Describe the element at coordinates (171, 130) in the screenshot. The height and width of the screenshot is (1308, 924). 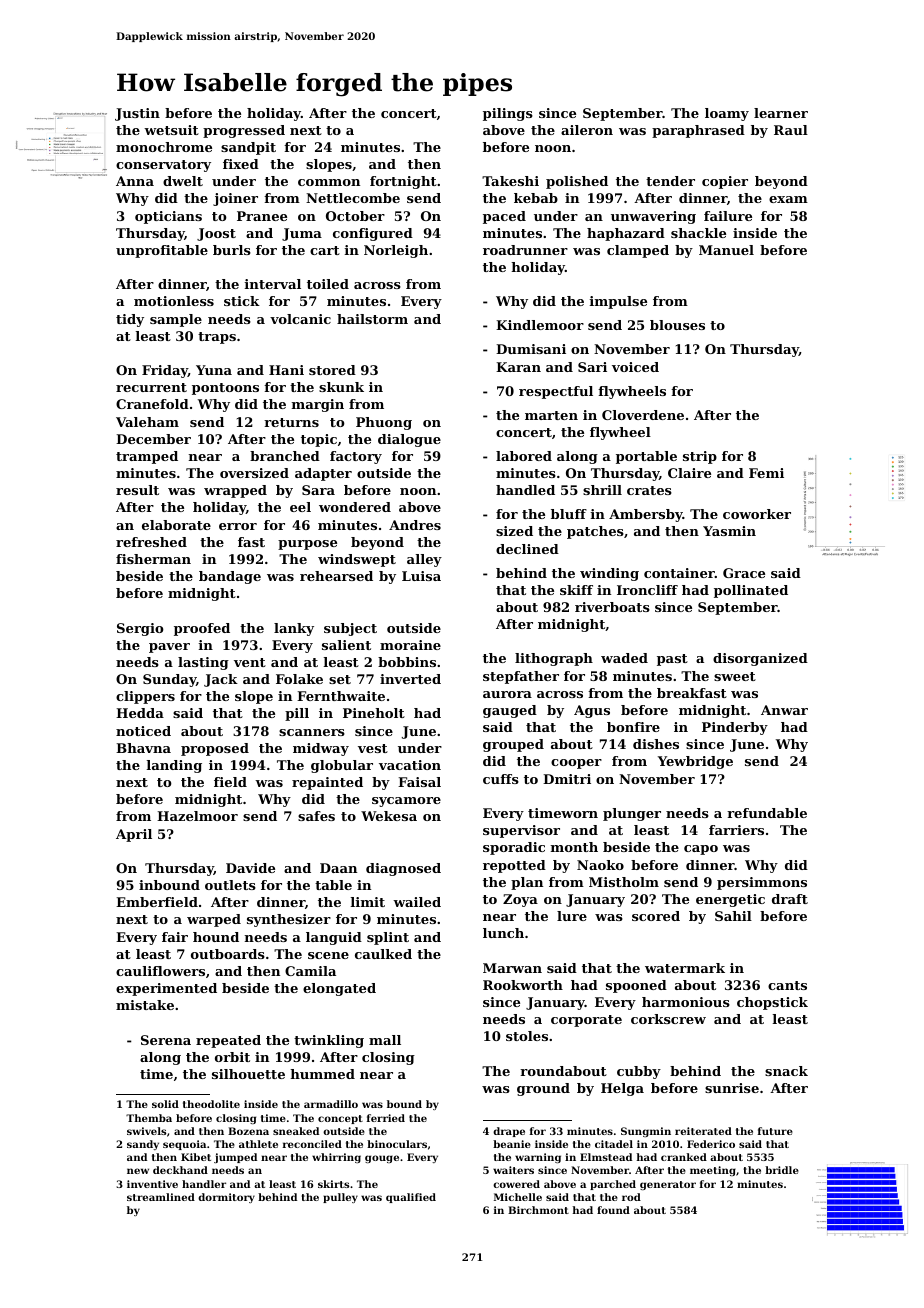
I see `wetsuit` at that location.
